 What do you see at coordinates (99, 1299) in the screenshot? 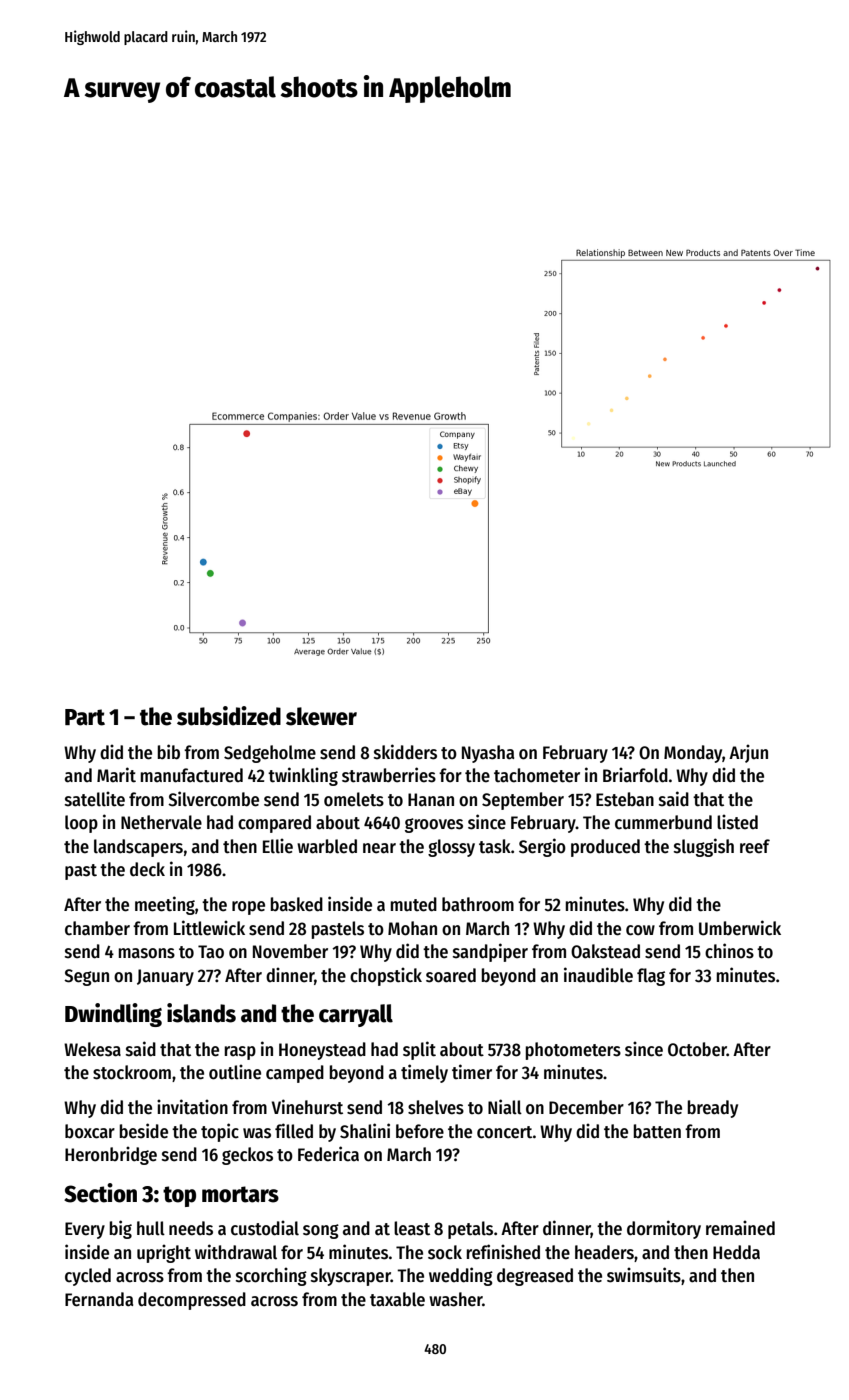
I see `Fernanda` at bounding box center [99, 1299].
